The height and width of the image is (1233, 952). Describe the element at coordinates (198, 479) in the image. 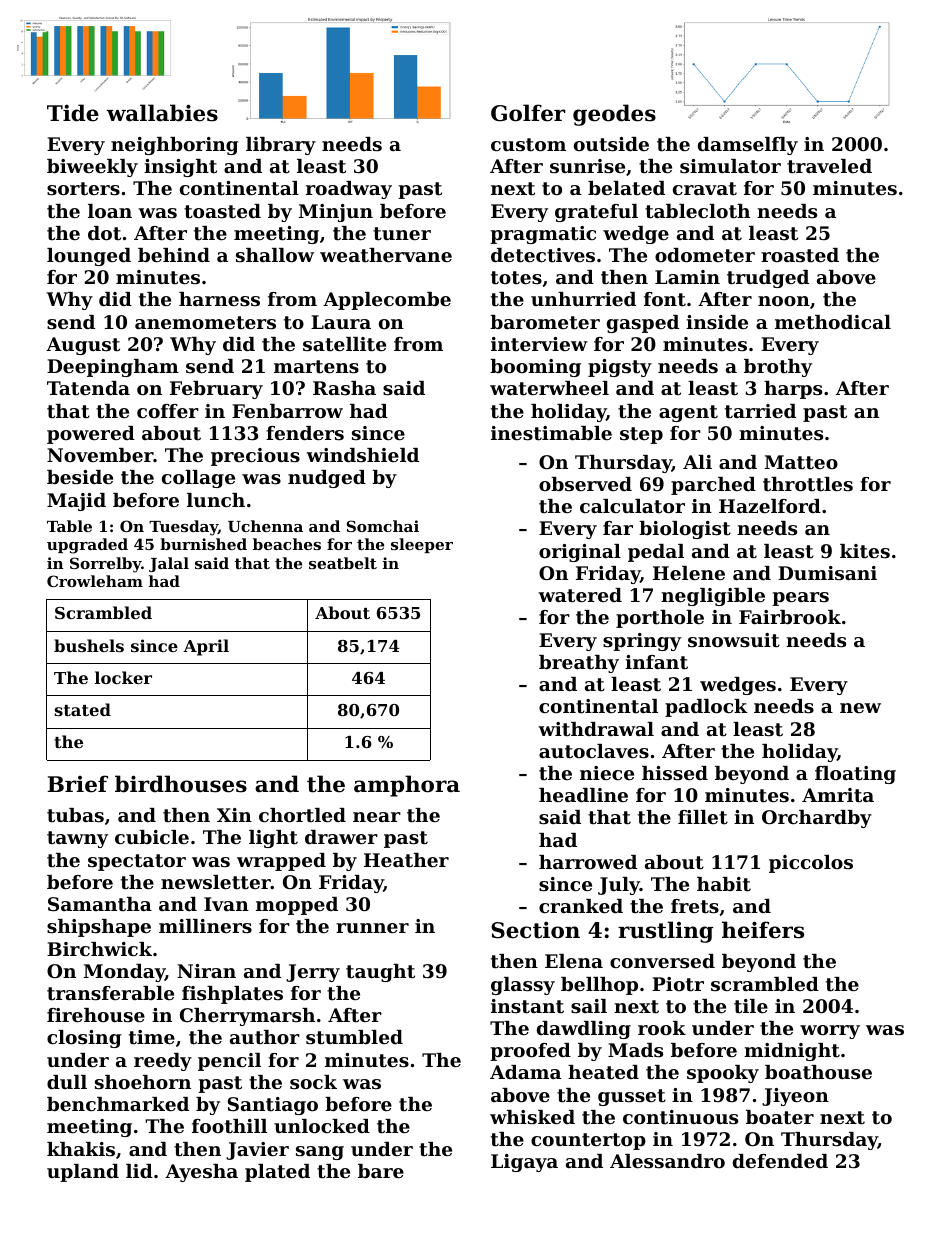

I see `collage` at that location.
